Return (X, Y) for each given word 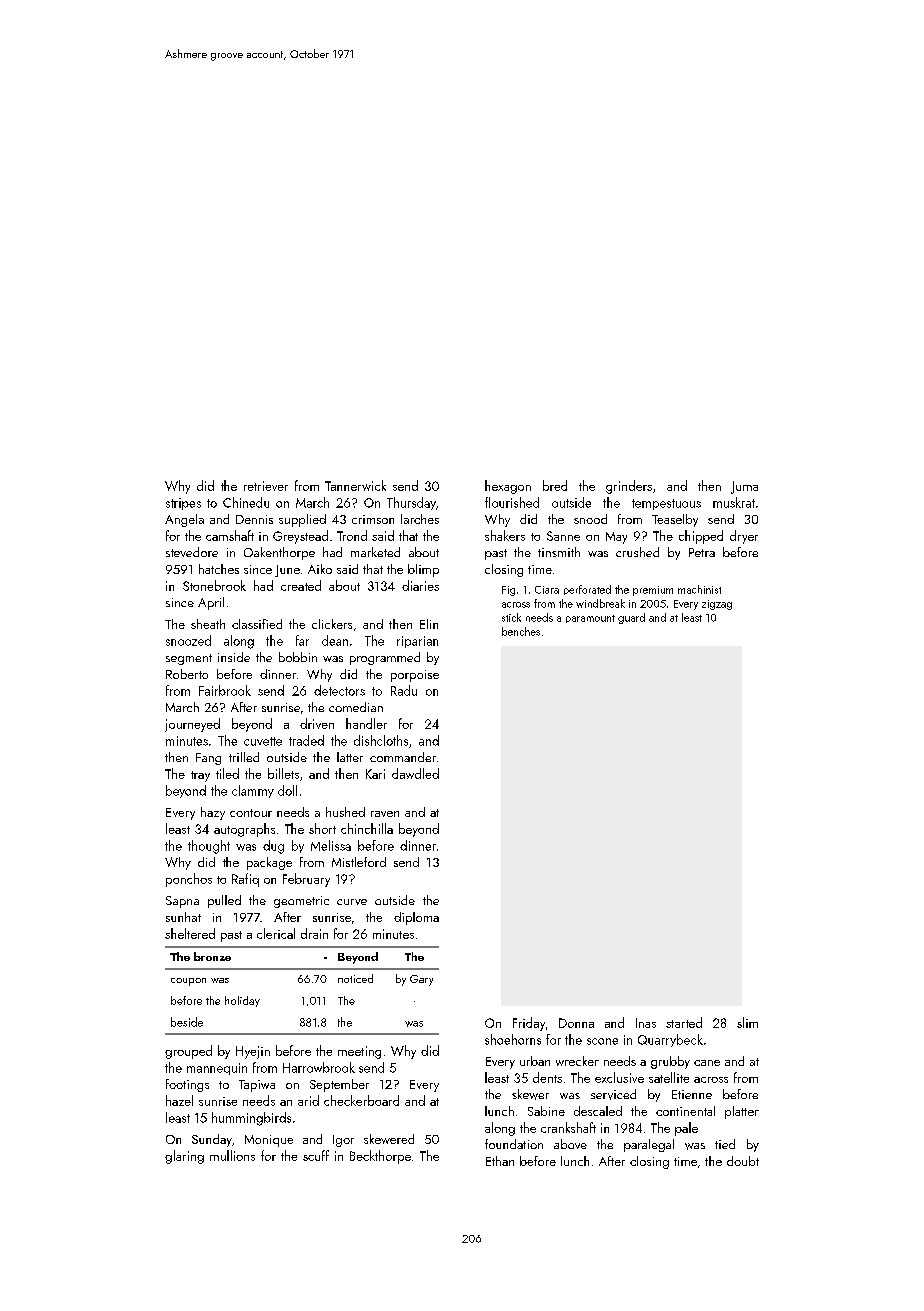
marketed (375, 552)
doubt (743, 1161)
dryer (744, 537)
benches (521, 631)
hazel (179, 1100)
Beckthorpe (380, 1157)
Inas (646, 1023)
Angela (184, 520)
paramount (590, 619)
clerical (276, 933)
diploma (416, 918)
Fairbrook (225, 690)
